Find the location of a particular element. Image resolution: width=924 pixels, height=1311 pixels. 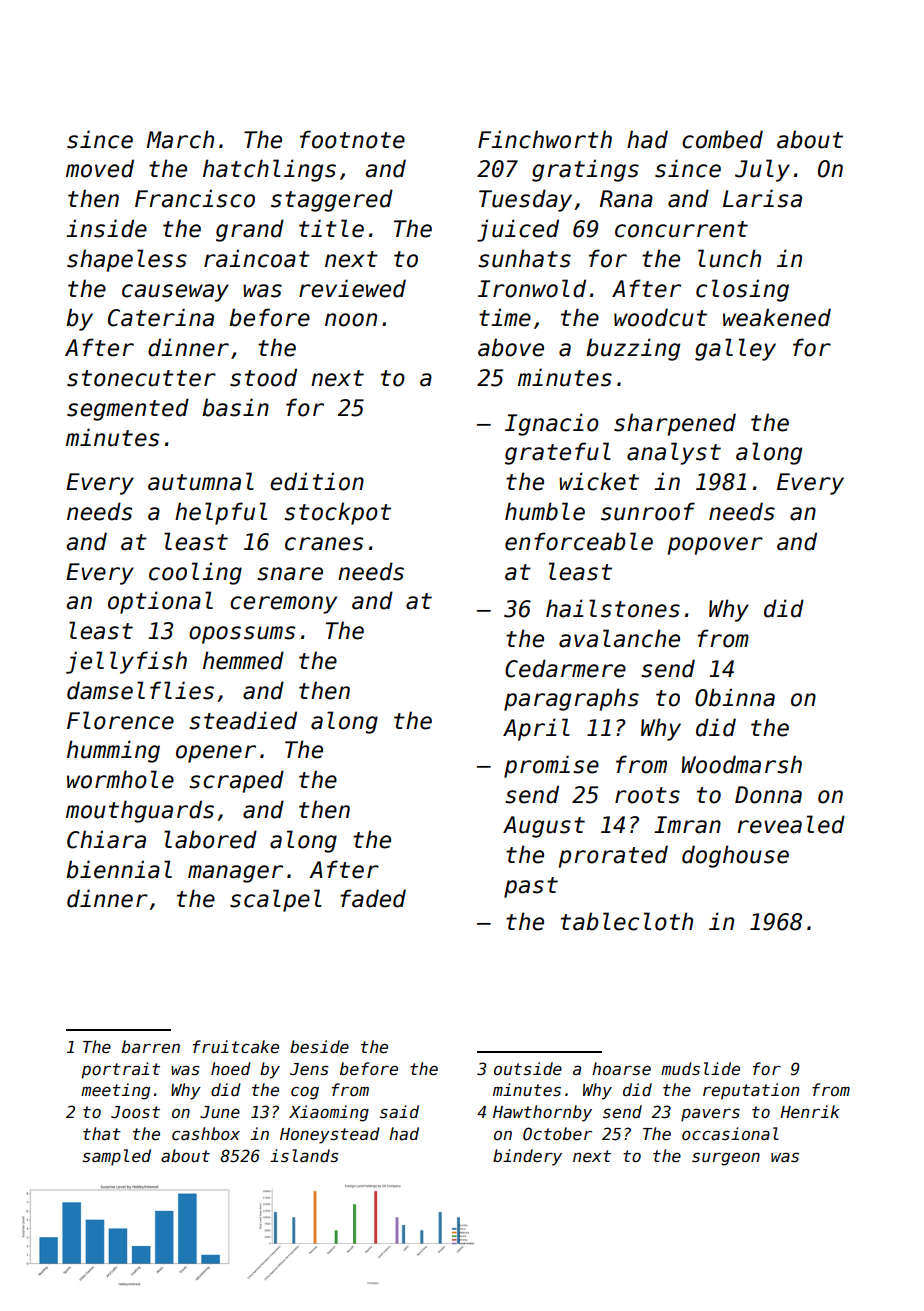

Ironwold is located at coordinates (532, 288).
